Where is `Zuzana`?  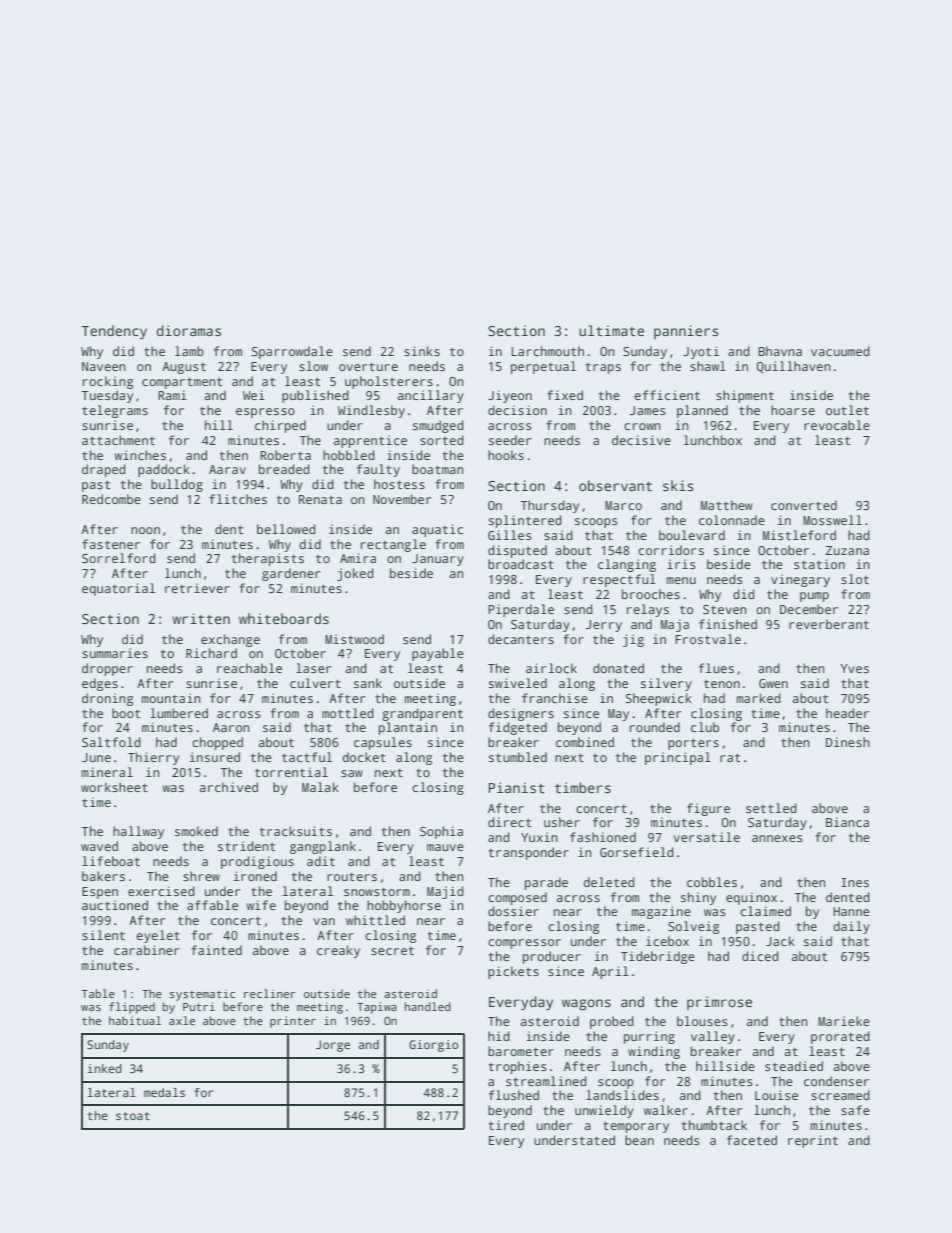
Zuzana is located at coordinates (847, 550).
